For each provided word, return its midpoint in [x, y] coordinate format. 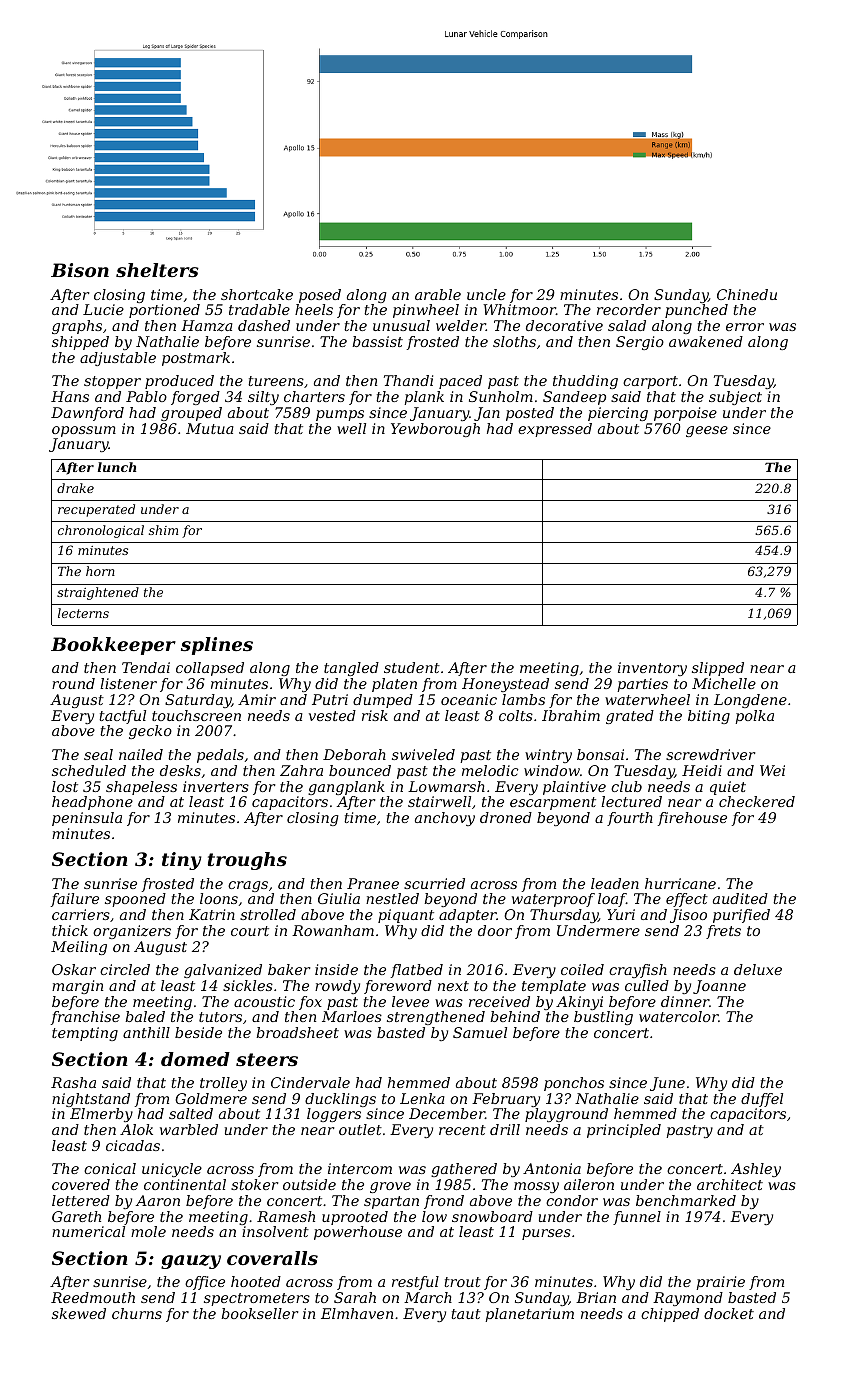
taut [466, 1314]
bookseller [259, 1313]
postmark [196, 359]
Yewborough [435, 430]
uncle [486, 294]
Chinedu [747, 294]
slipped [718, 669]
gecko [150, 732]
